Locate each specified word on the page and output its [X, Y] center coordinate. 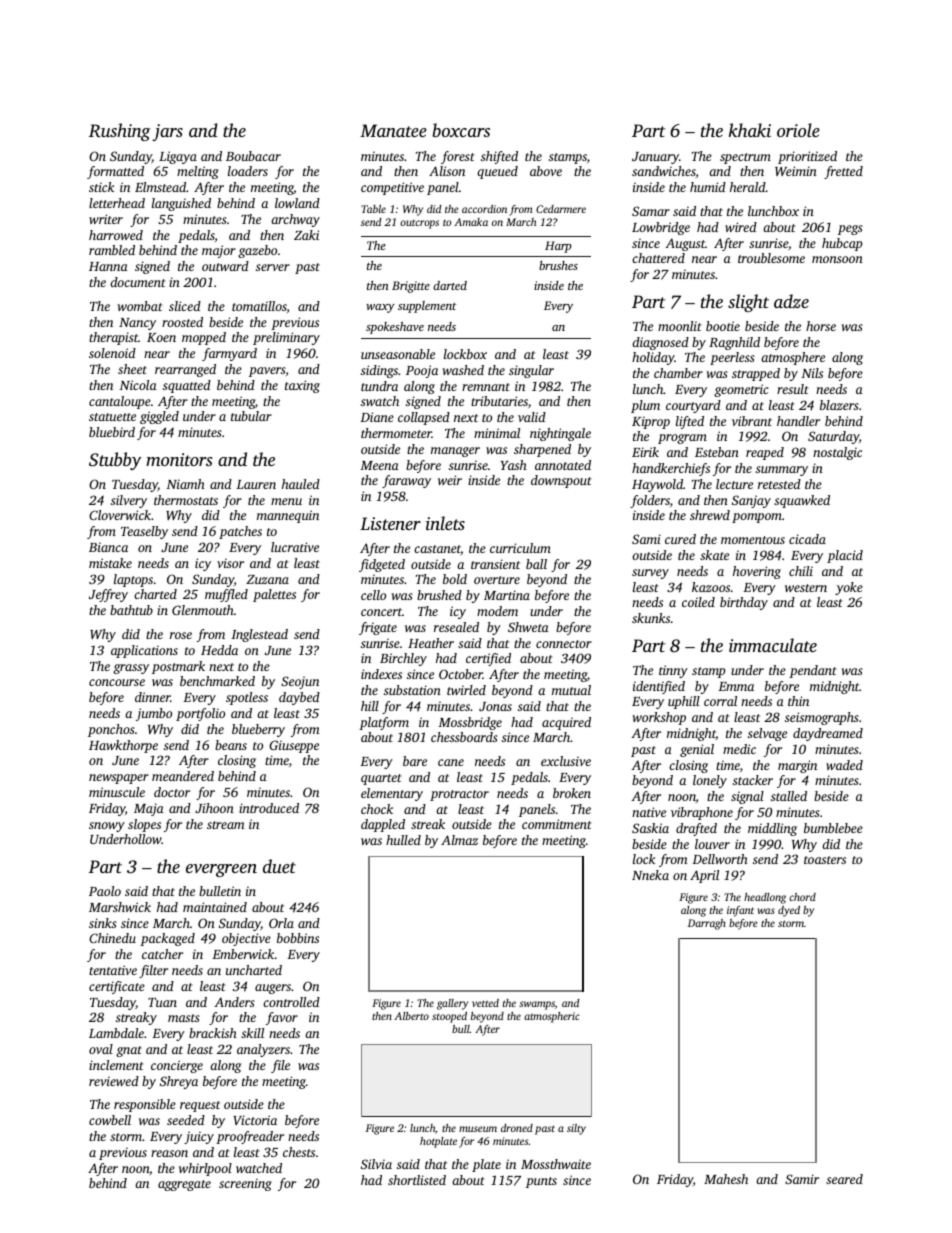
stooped [449, 1017]
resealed [456, 627]
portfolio [200, 714]
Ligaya [178, 157]
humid [708, 187]
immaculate [773, 645]
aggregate [184, 1185]
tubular [251, 416]
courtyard [693, 406]
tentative [113, 970]
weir [450, 480]
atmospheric [552, 1017]
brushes [558, 265]
